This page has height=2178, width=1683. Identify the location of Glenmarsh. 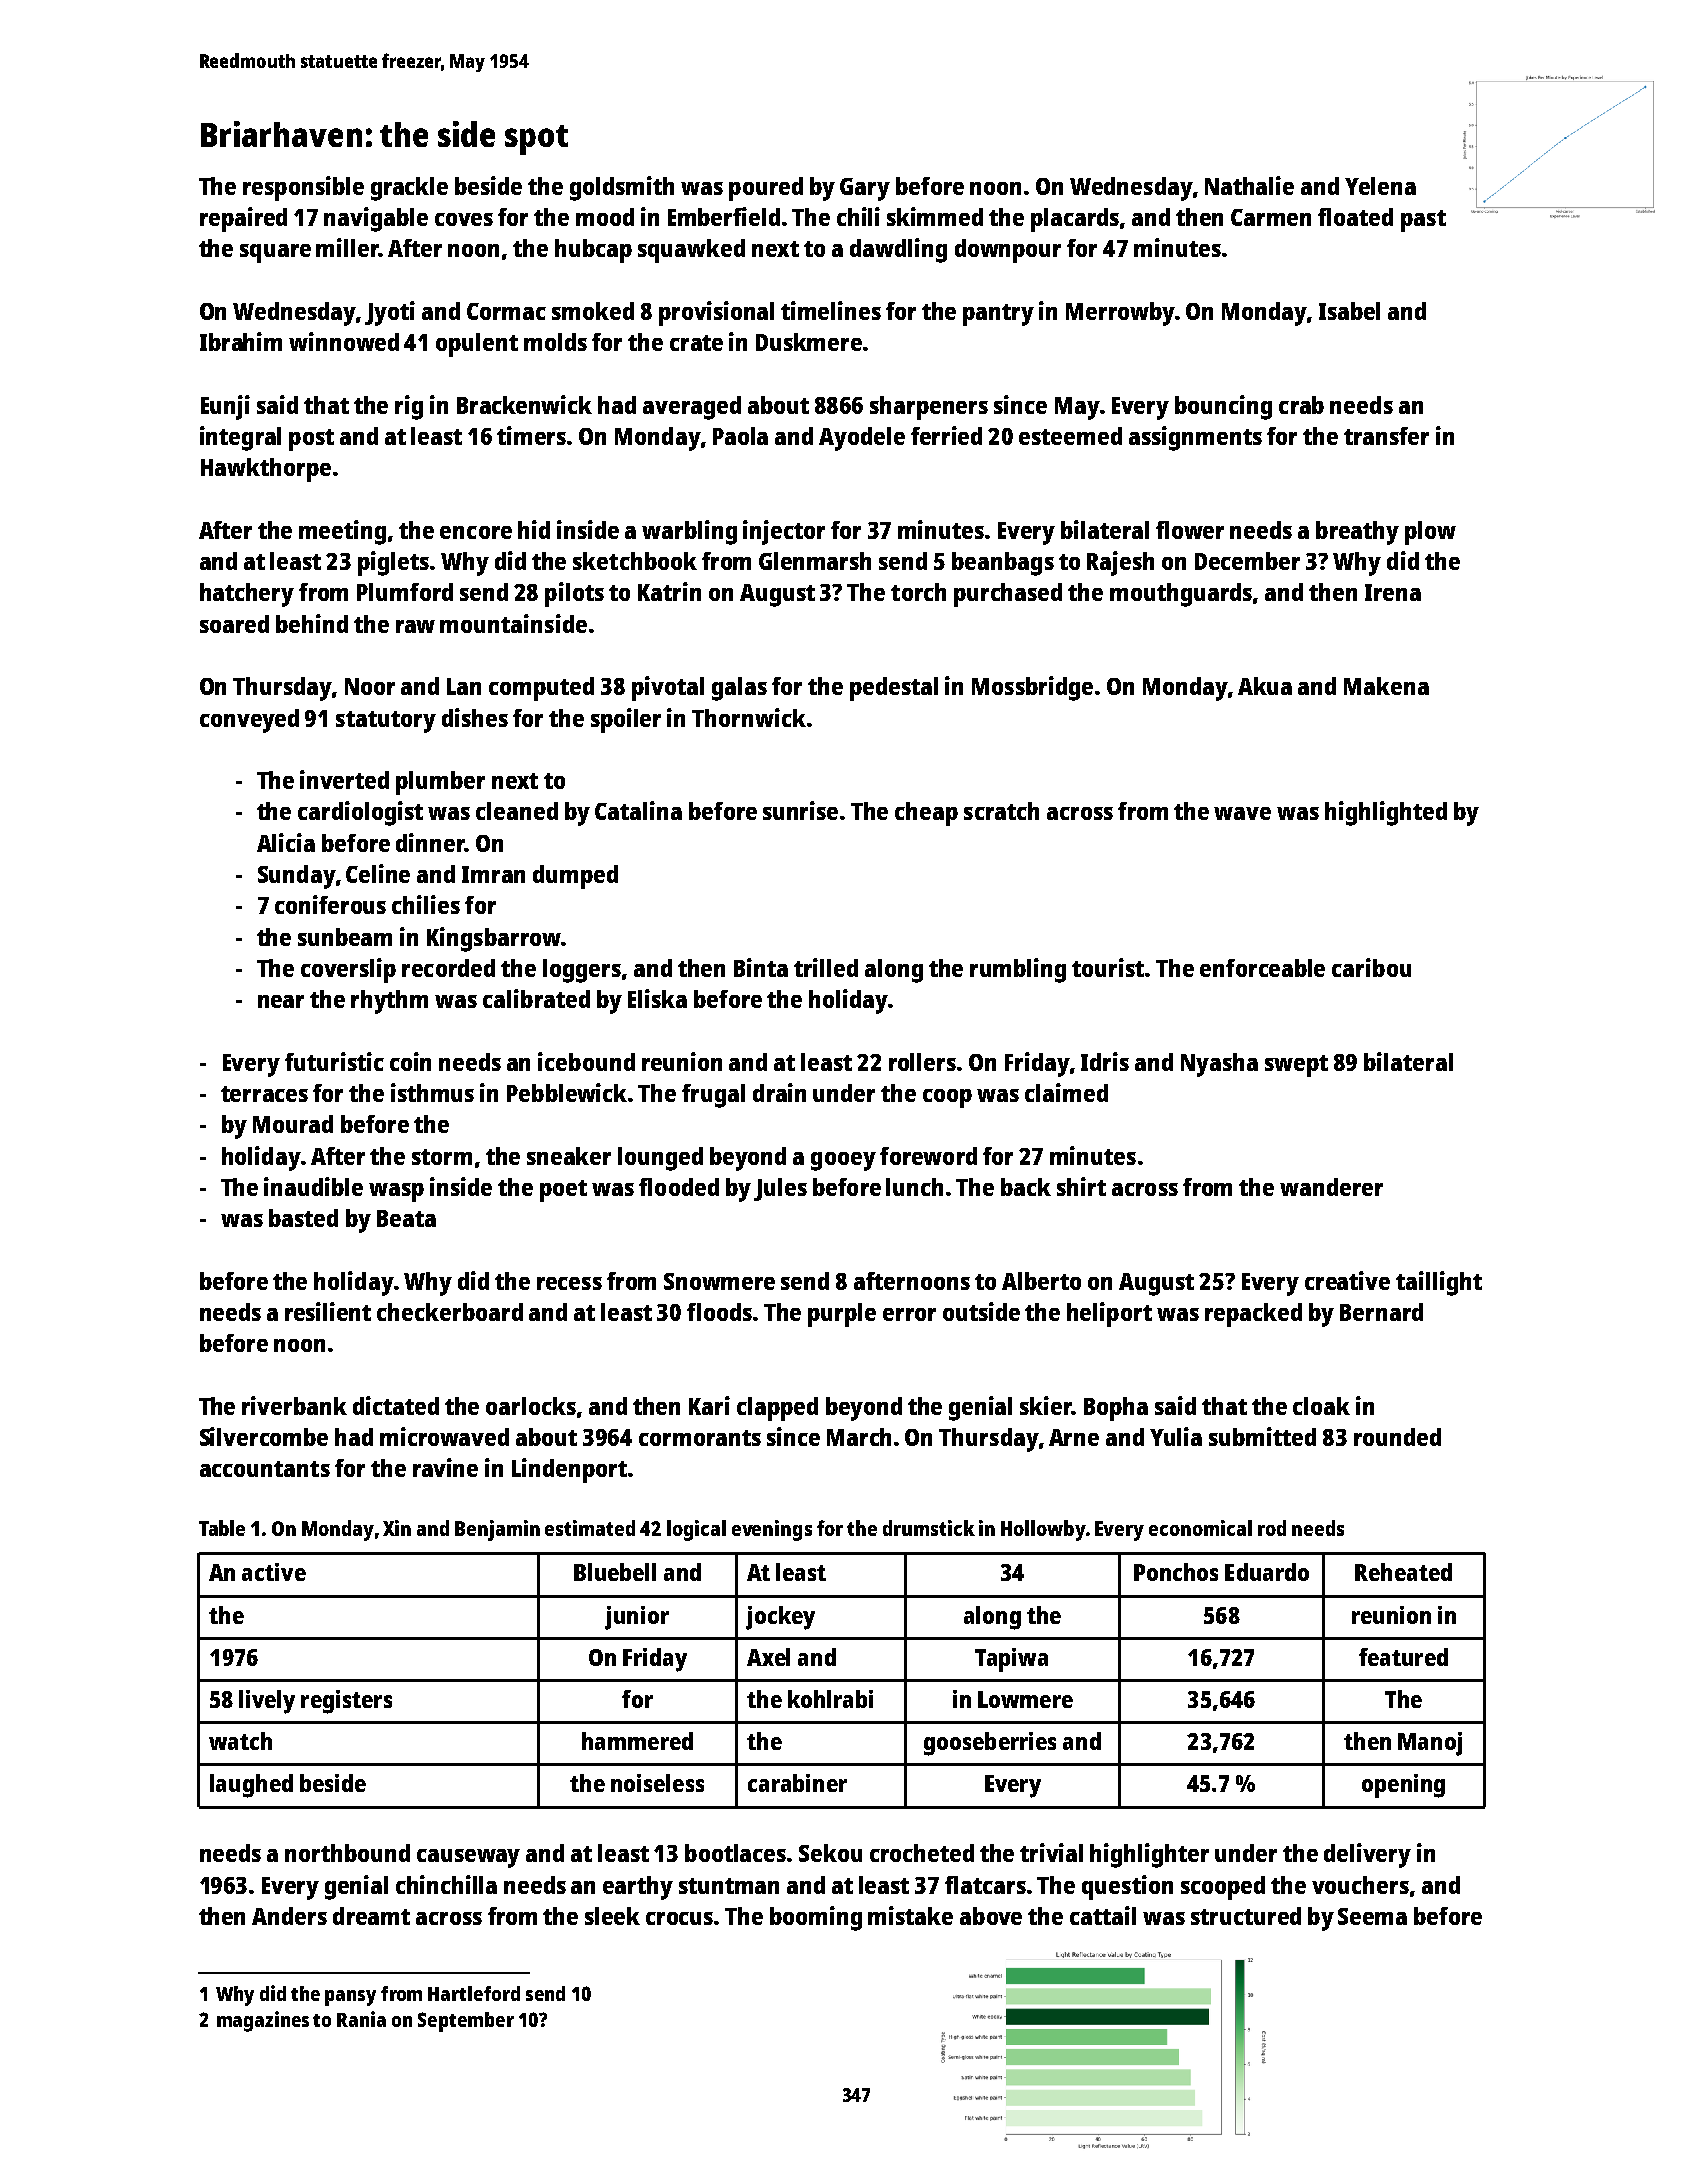
(815, 561).
